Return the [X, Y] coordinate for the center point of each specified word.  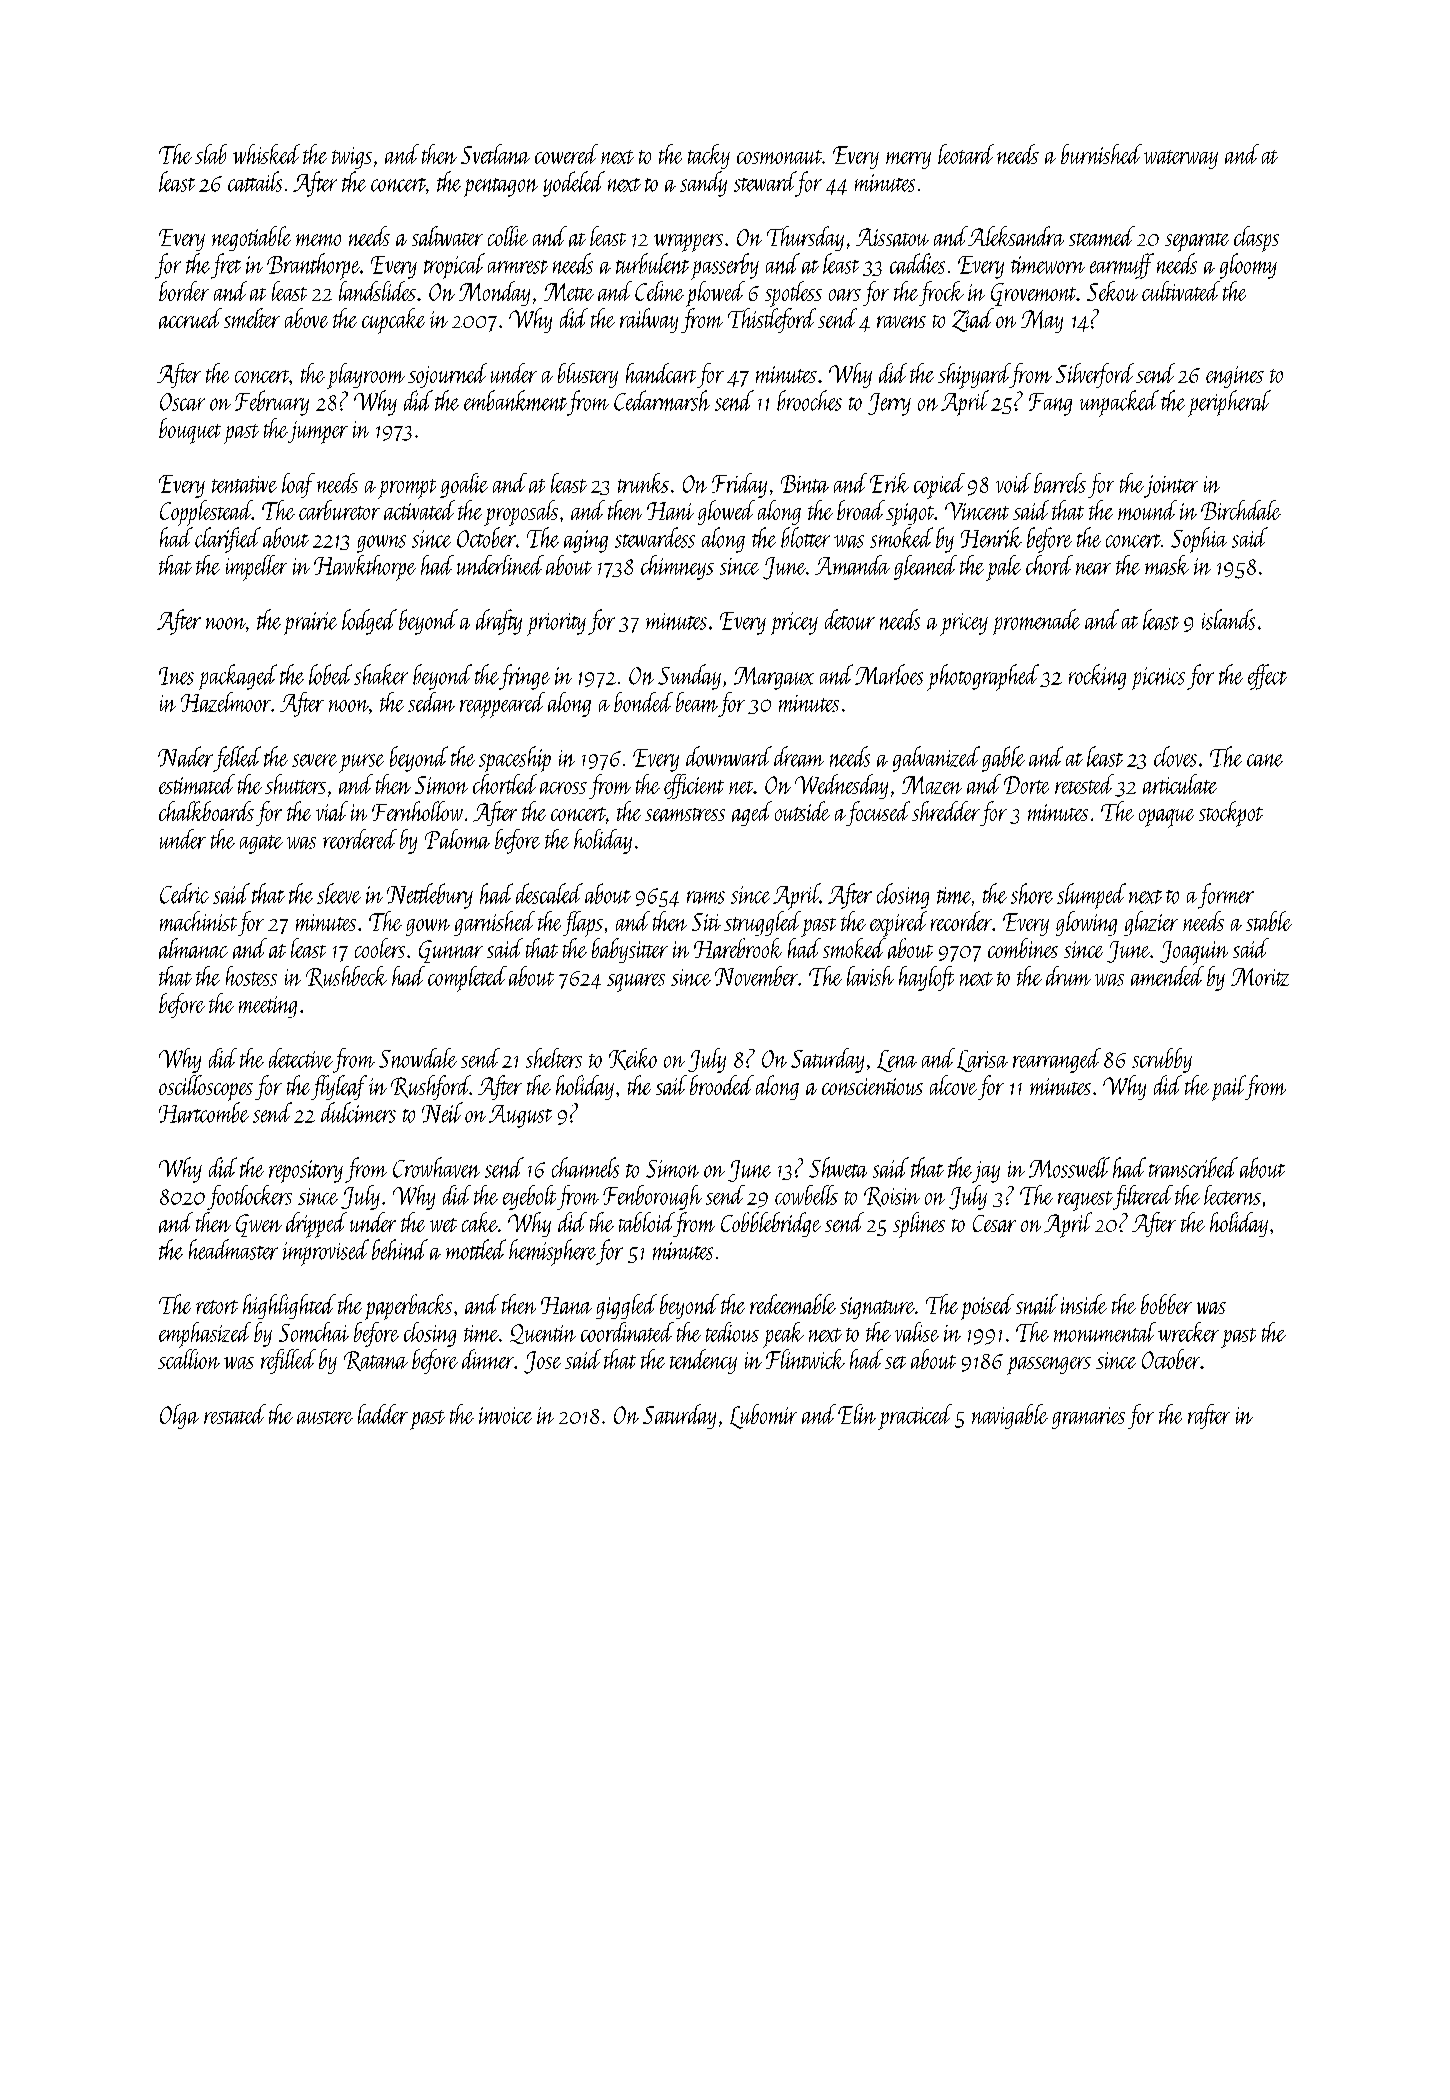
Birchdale [1241, 510]
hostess [251, 976]
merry [908, 160]
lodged [369, 622]
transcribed [1193, 1167]
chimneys [677, 567]
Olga [179, 1416]
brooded [722, 1085]
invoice [505, 1415]
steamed [1102, 236]
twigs [352, 158]
